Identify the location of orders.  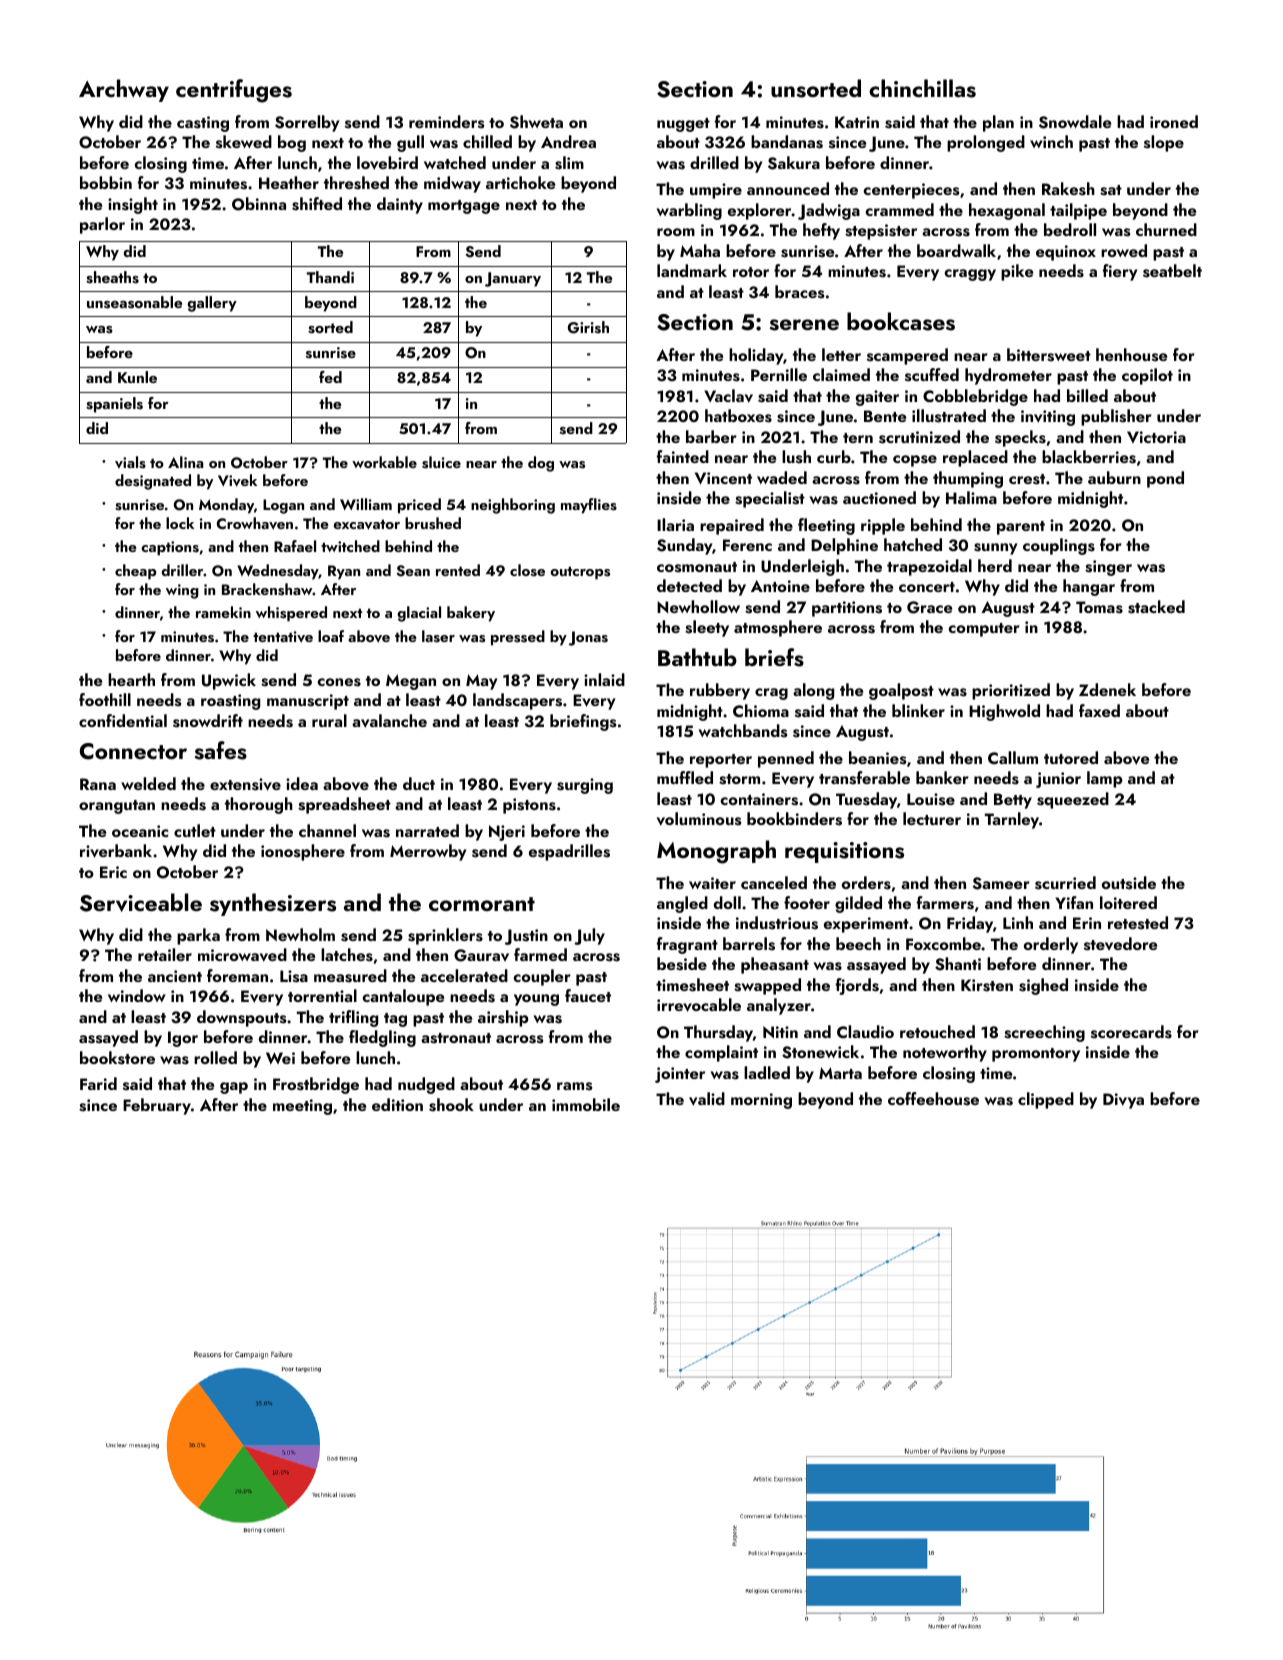
(866, 883).
